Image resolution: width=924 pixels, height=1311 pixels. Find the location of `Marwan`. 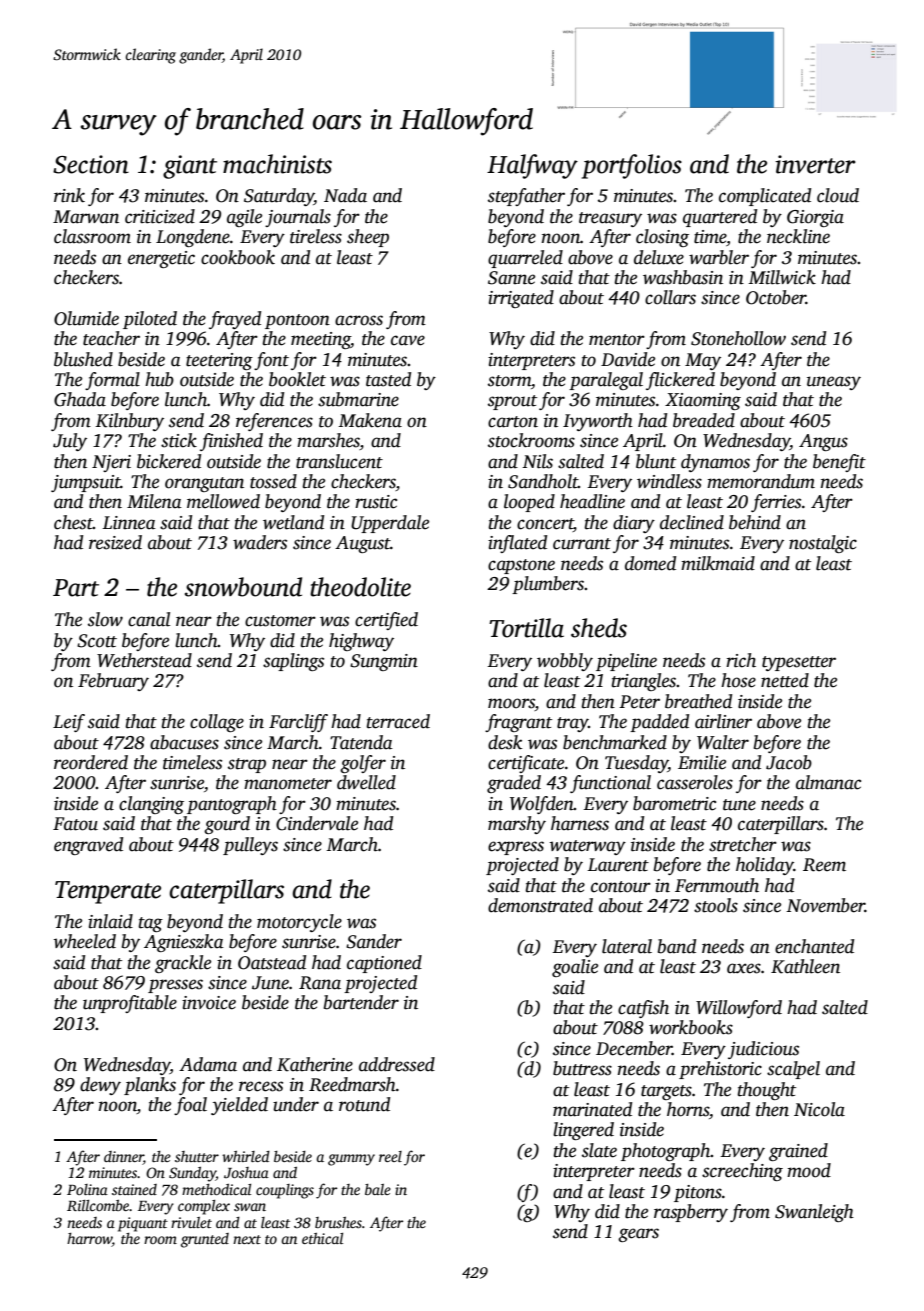

Marwan is located at coordinates (86, 217).
